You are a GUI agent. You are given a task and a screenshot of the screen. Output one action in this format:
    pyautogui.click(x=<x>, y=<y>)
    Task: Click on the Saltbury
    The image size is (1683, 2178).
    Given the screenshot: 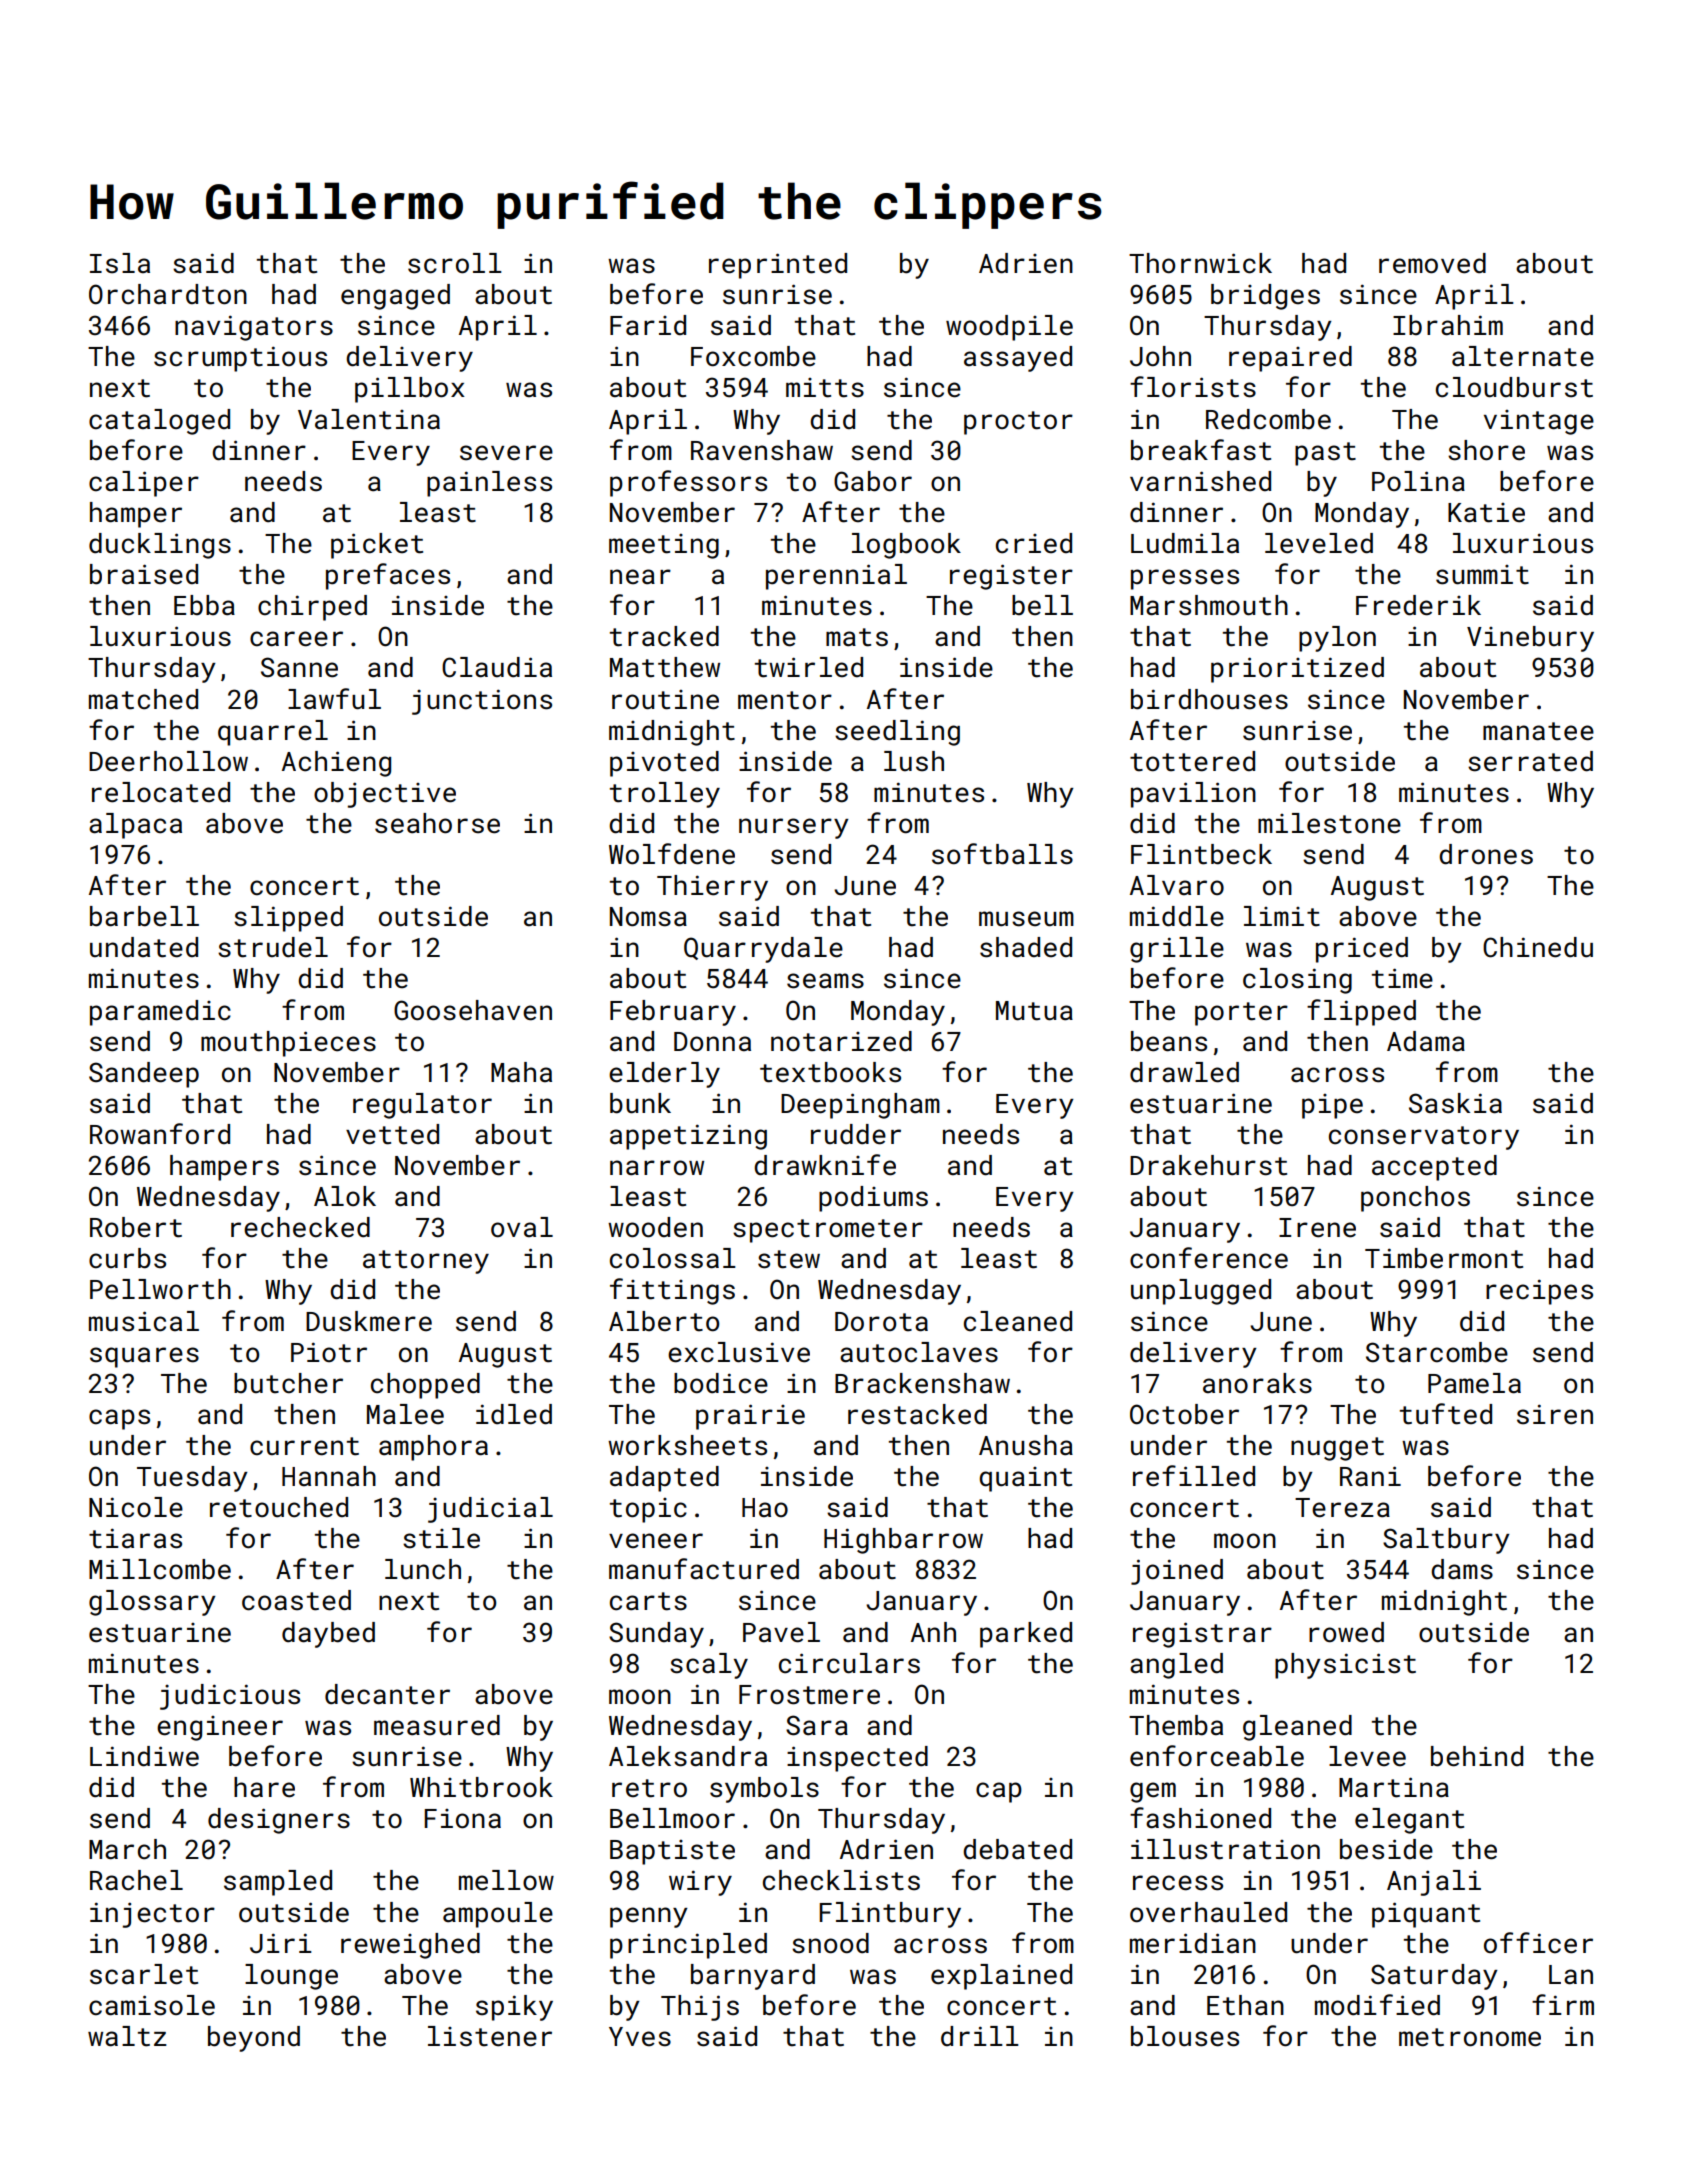 What is the action you would take?
    pyautogui.click(x=1446, y=1541)
